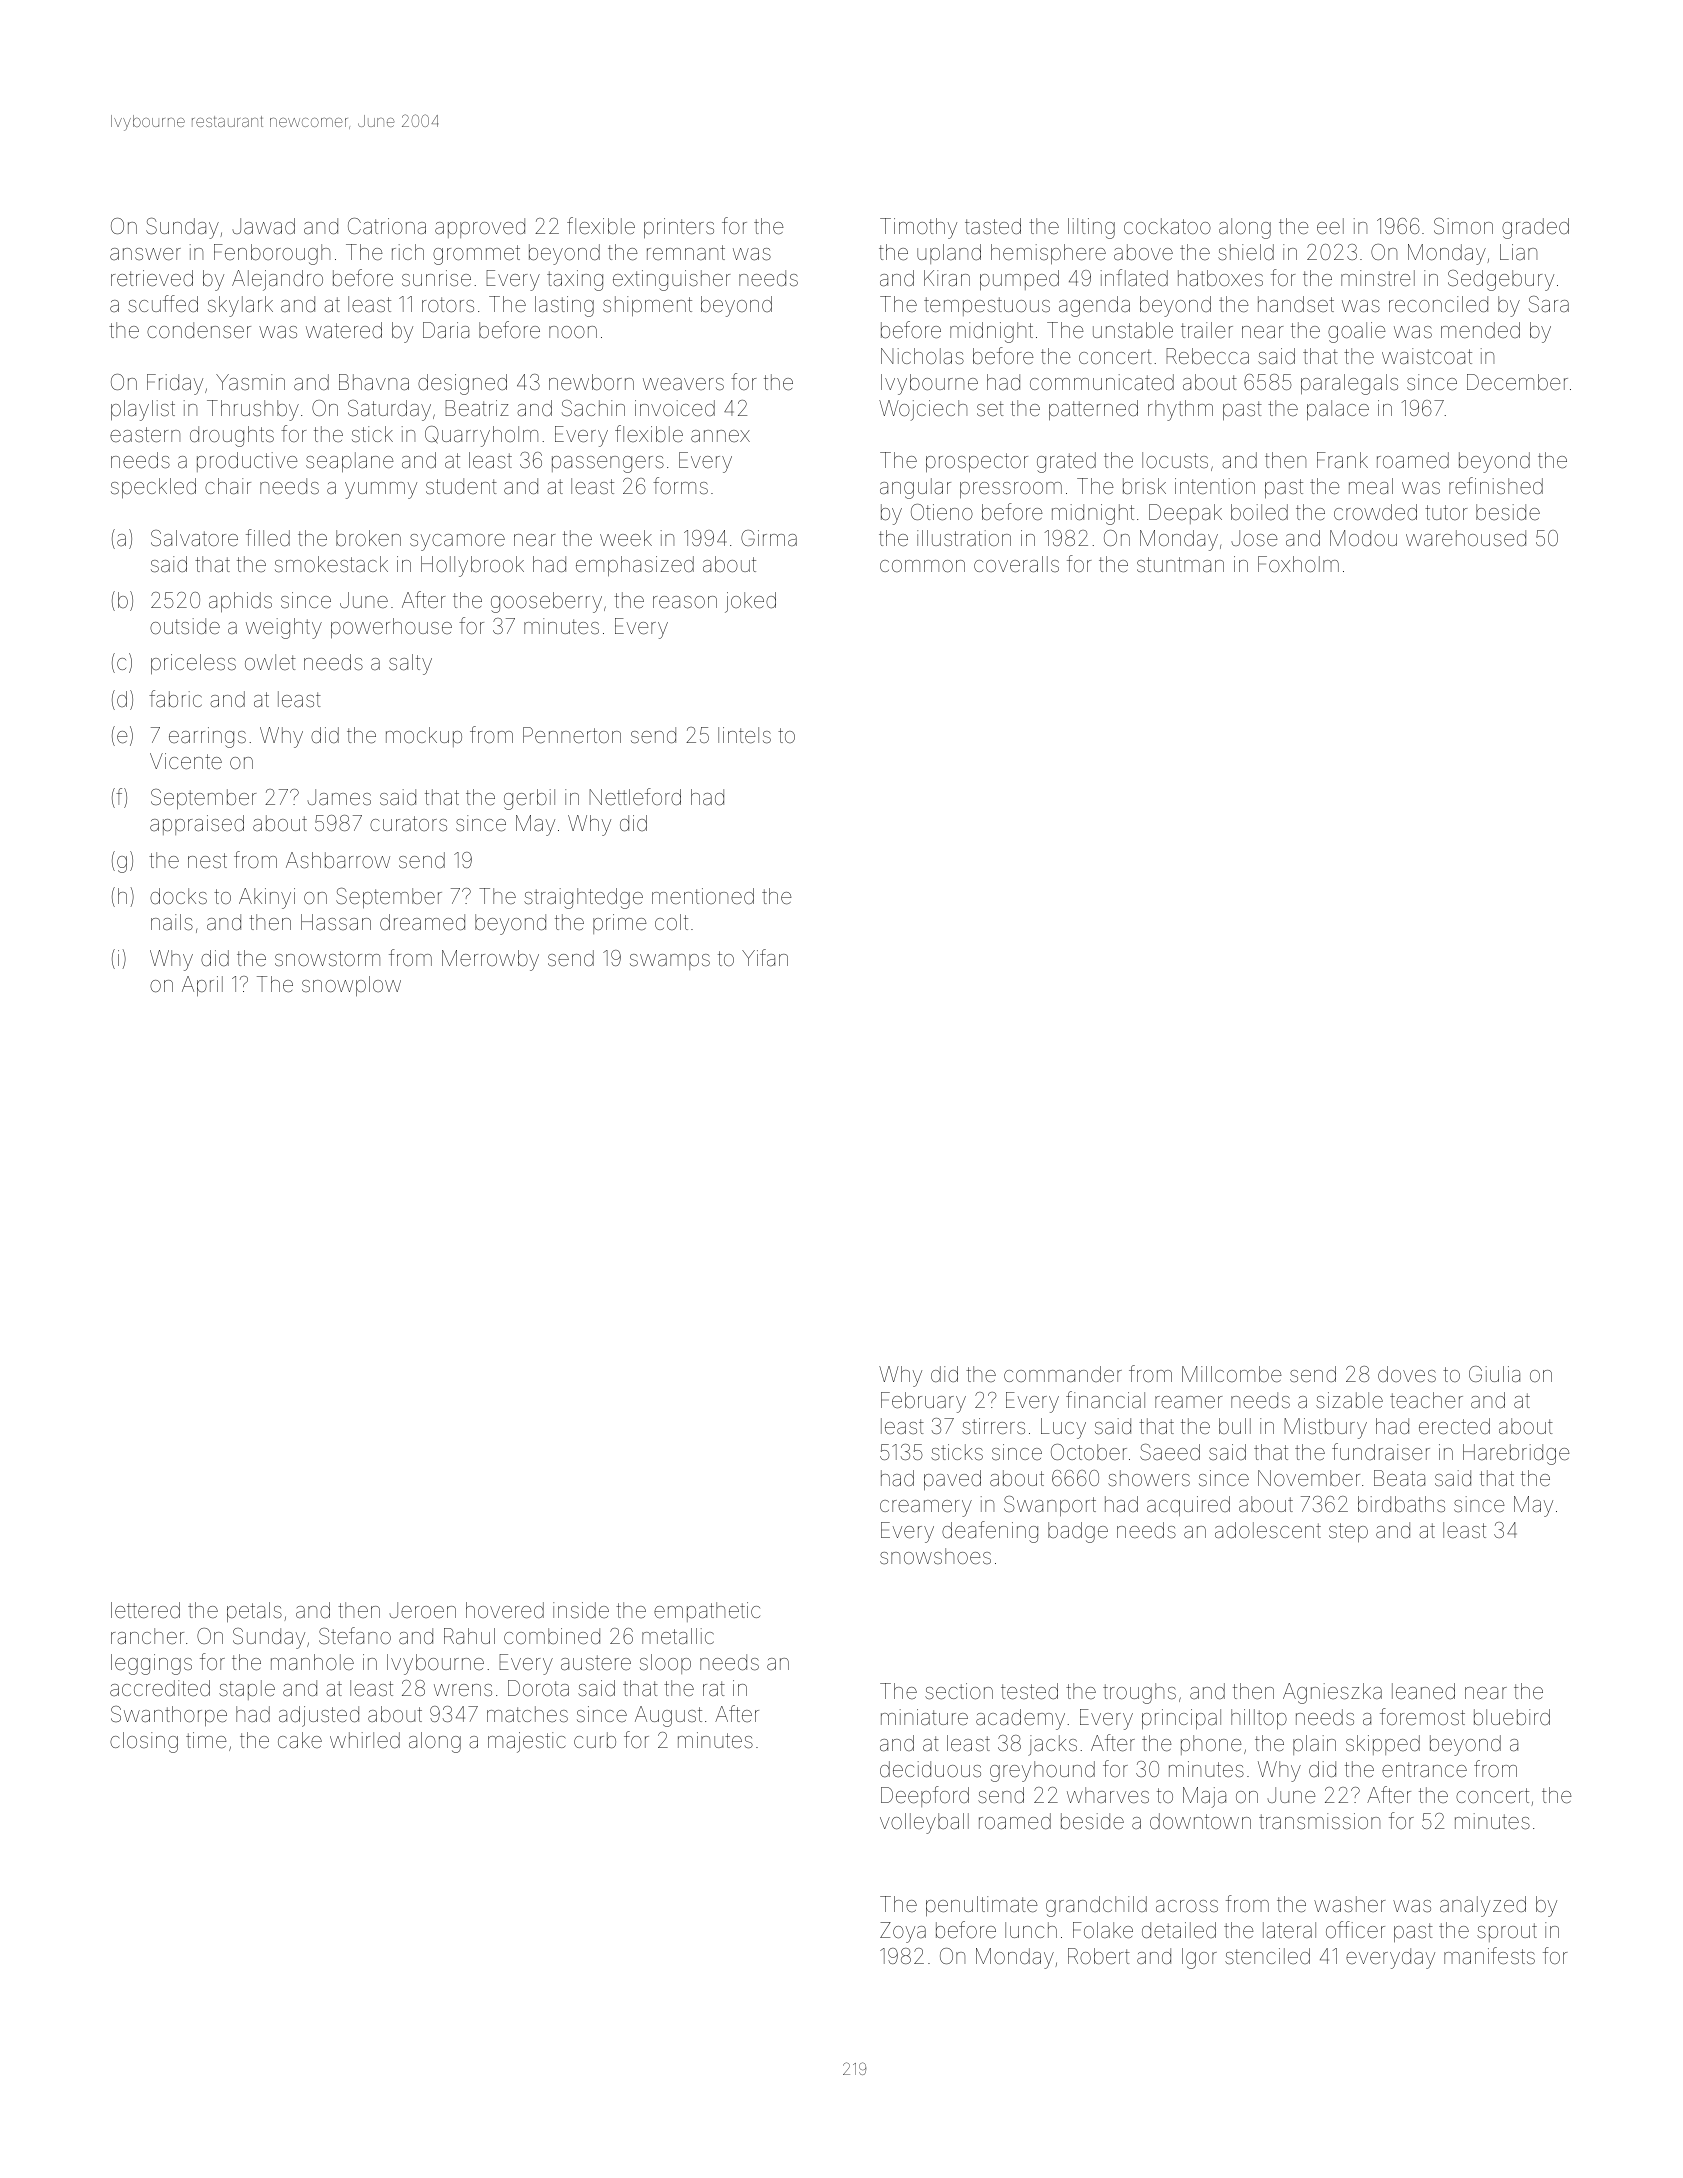 This screenshot has width=1683, height=2178. I want to click on December, so click(1517, 382).
